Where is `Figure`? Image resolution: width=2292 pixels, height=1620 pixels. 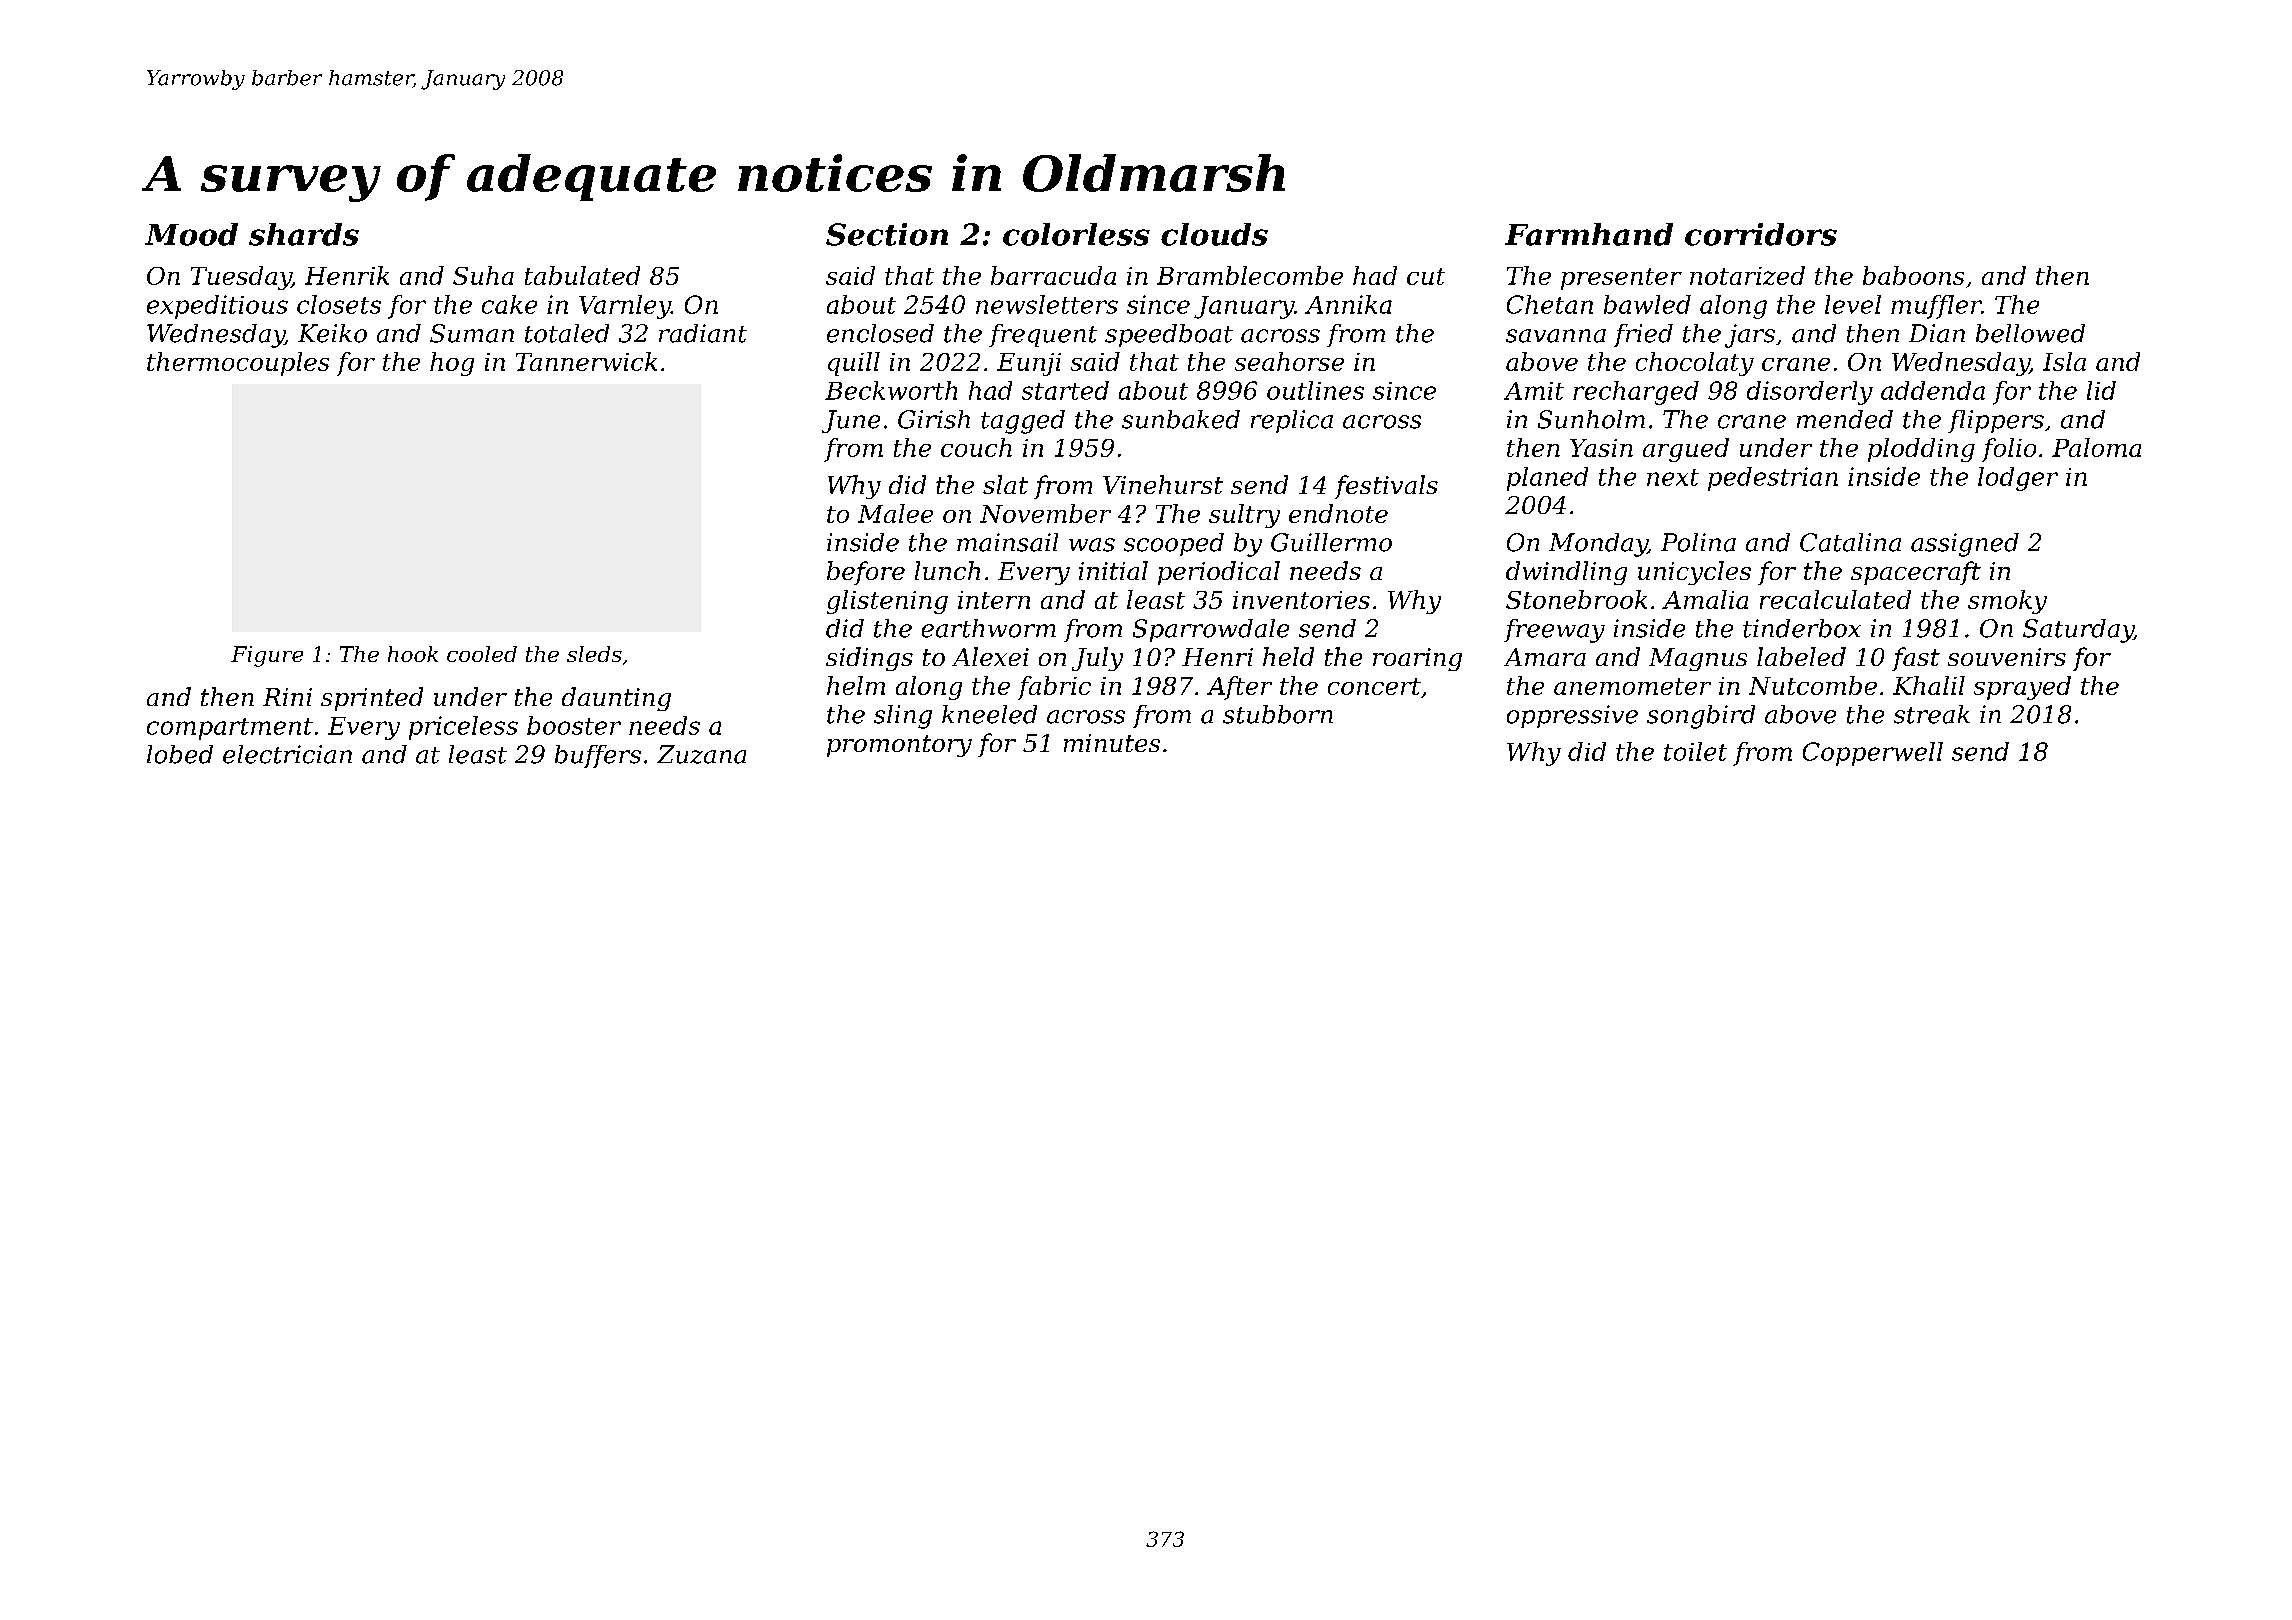 Figure is located at coordinates (267, 656).
